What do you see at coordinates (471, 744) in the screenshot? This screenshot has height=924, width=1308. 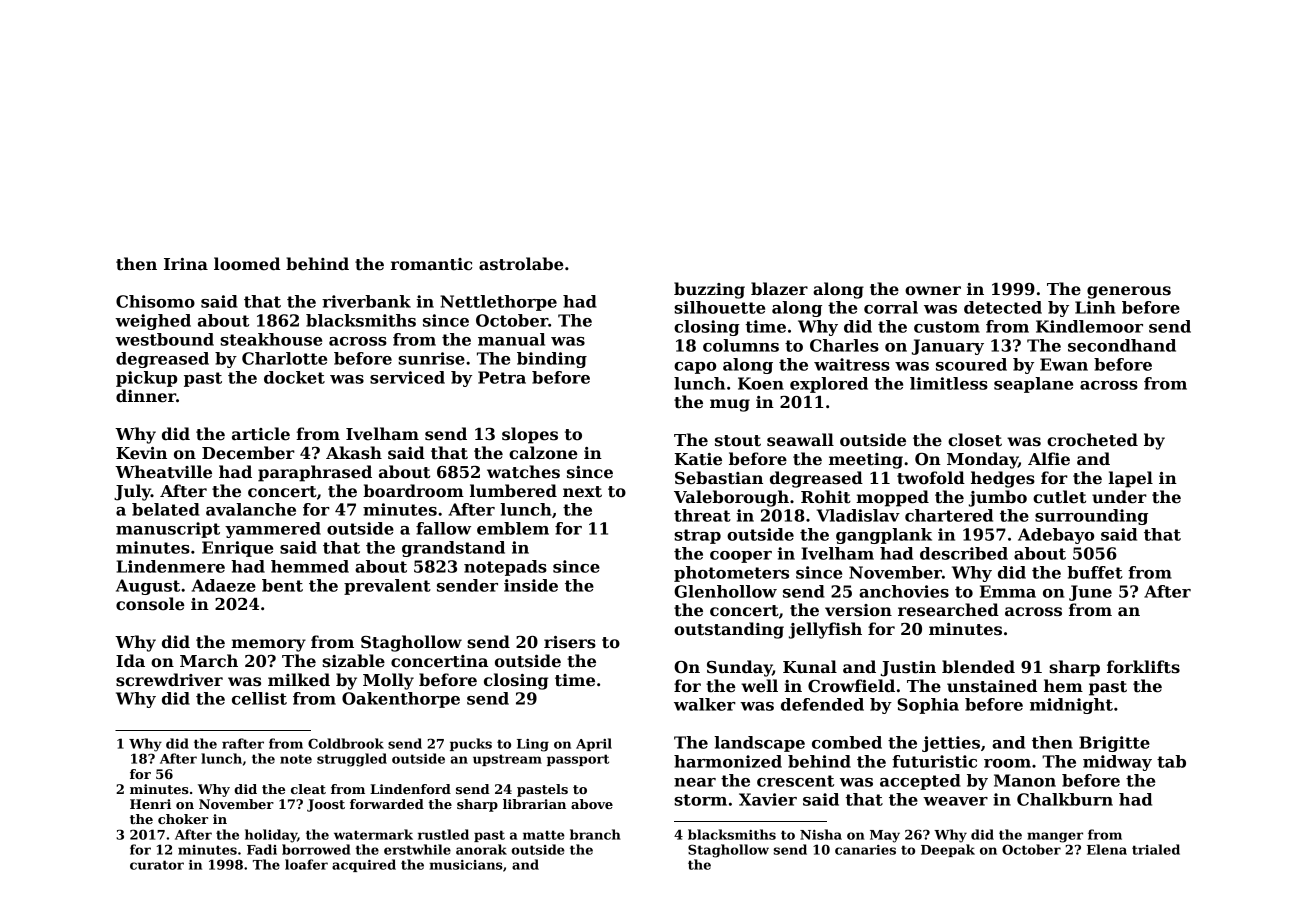 I see `pucks` at bounding box center [471, 744].
